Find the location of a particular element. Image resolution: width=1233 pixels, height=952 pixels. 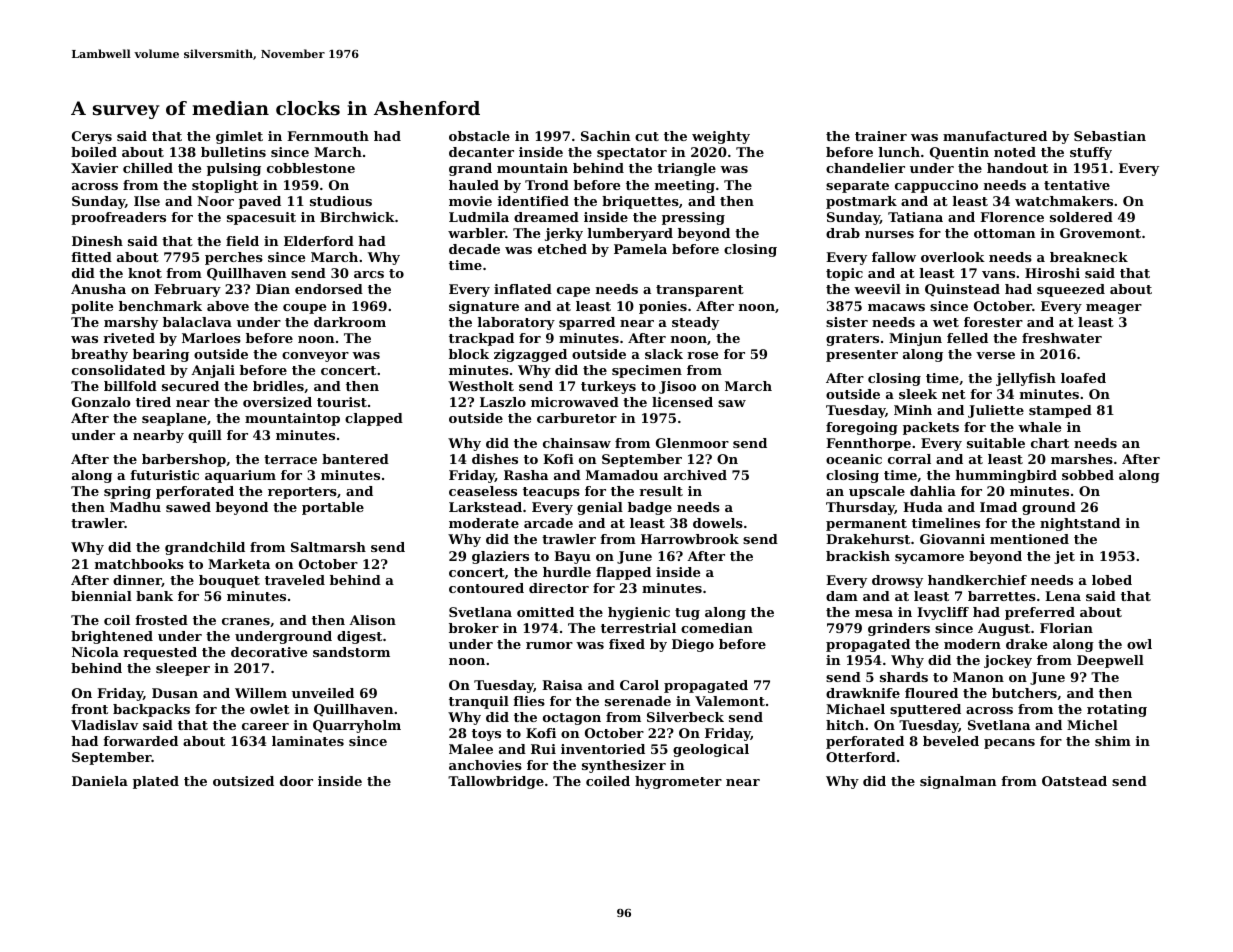

Cerys is located at coordinates (92, 137).
